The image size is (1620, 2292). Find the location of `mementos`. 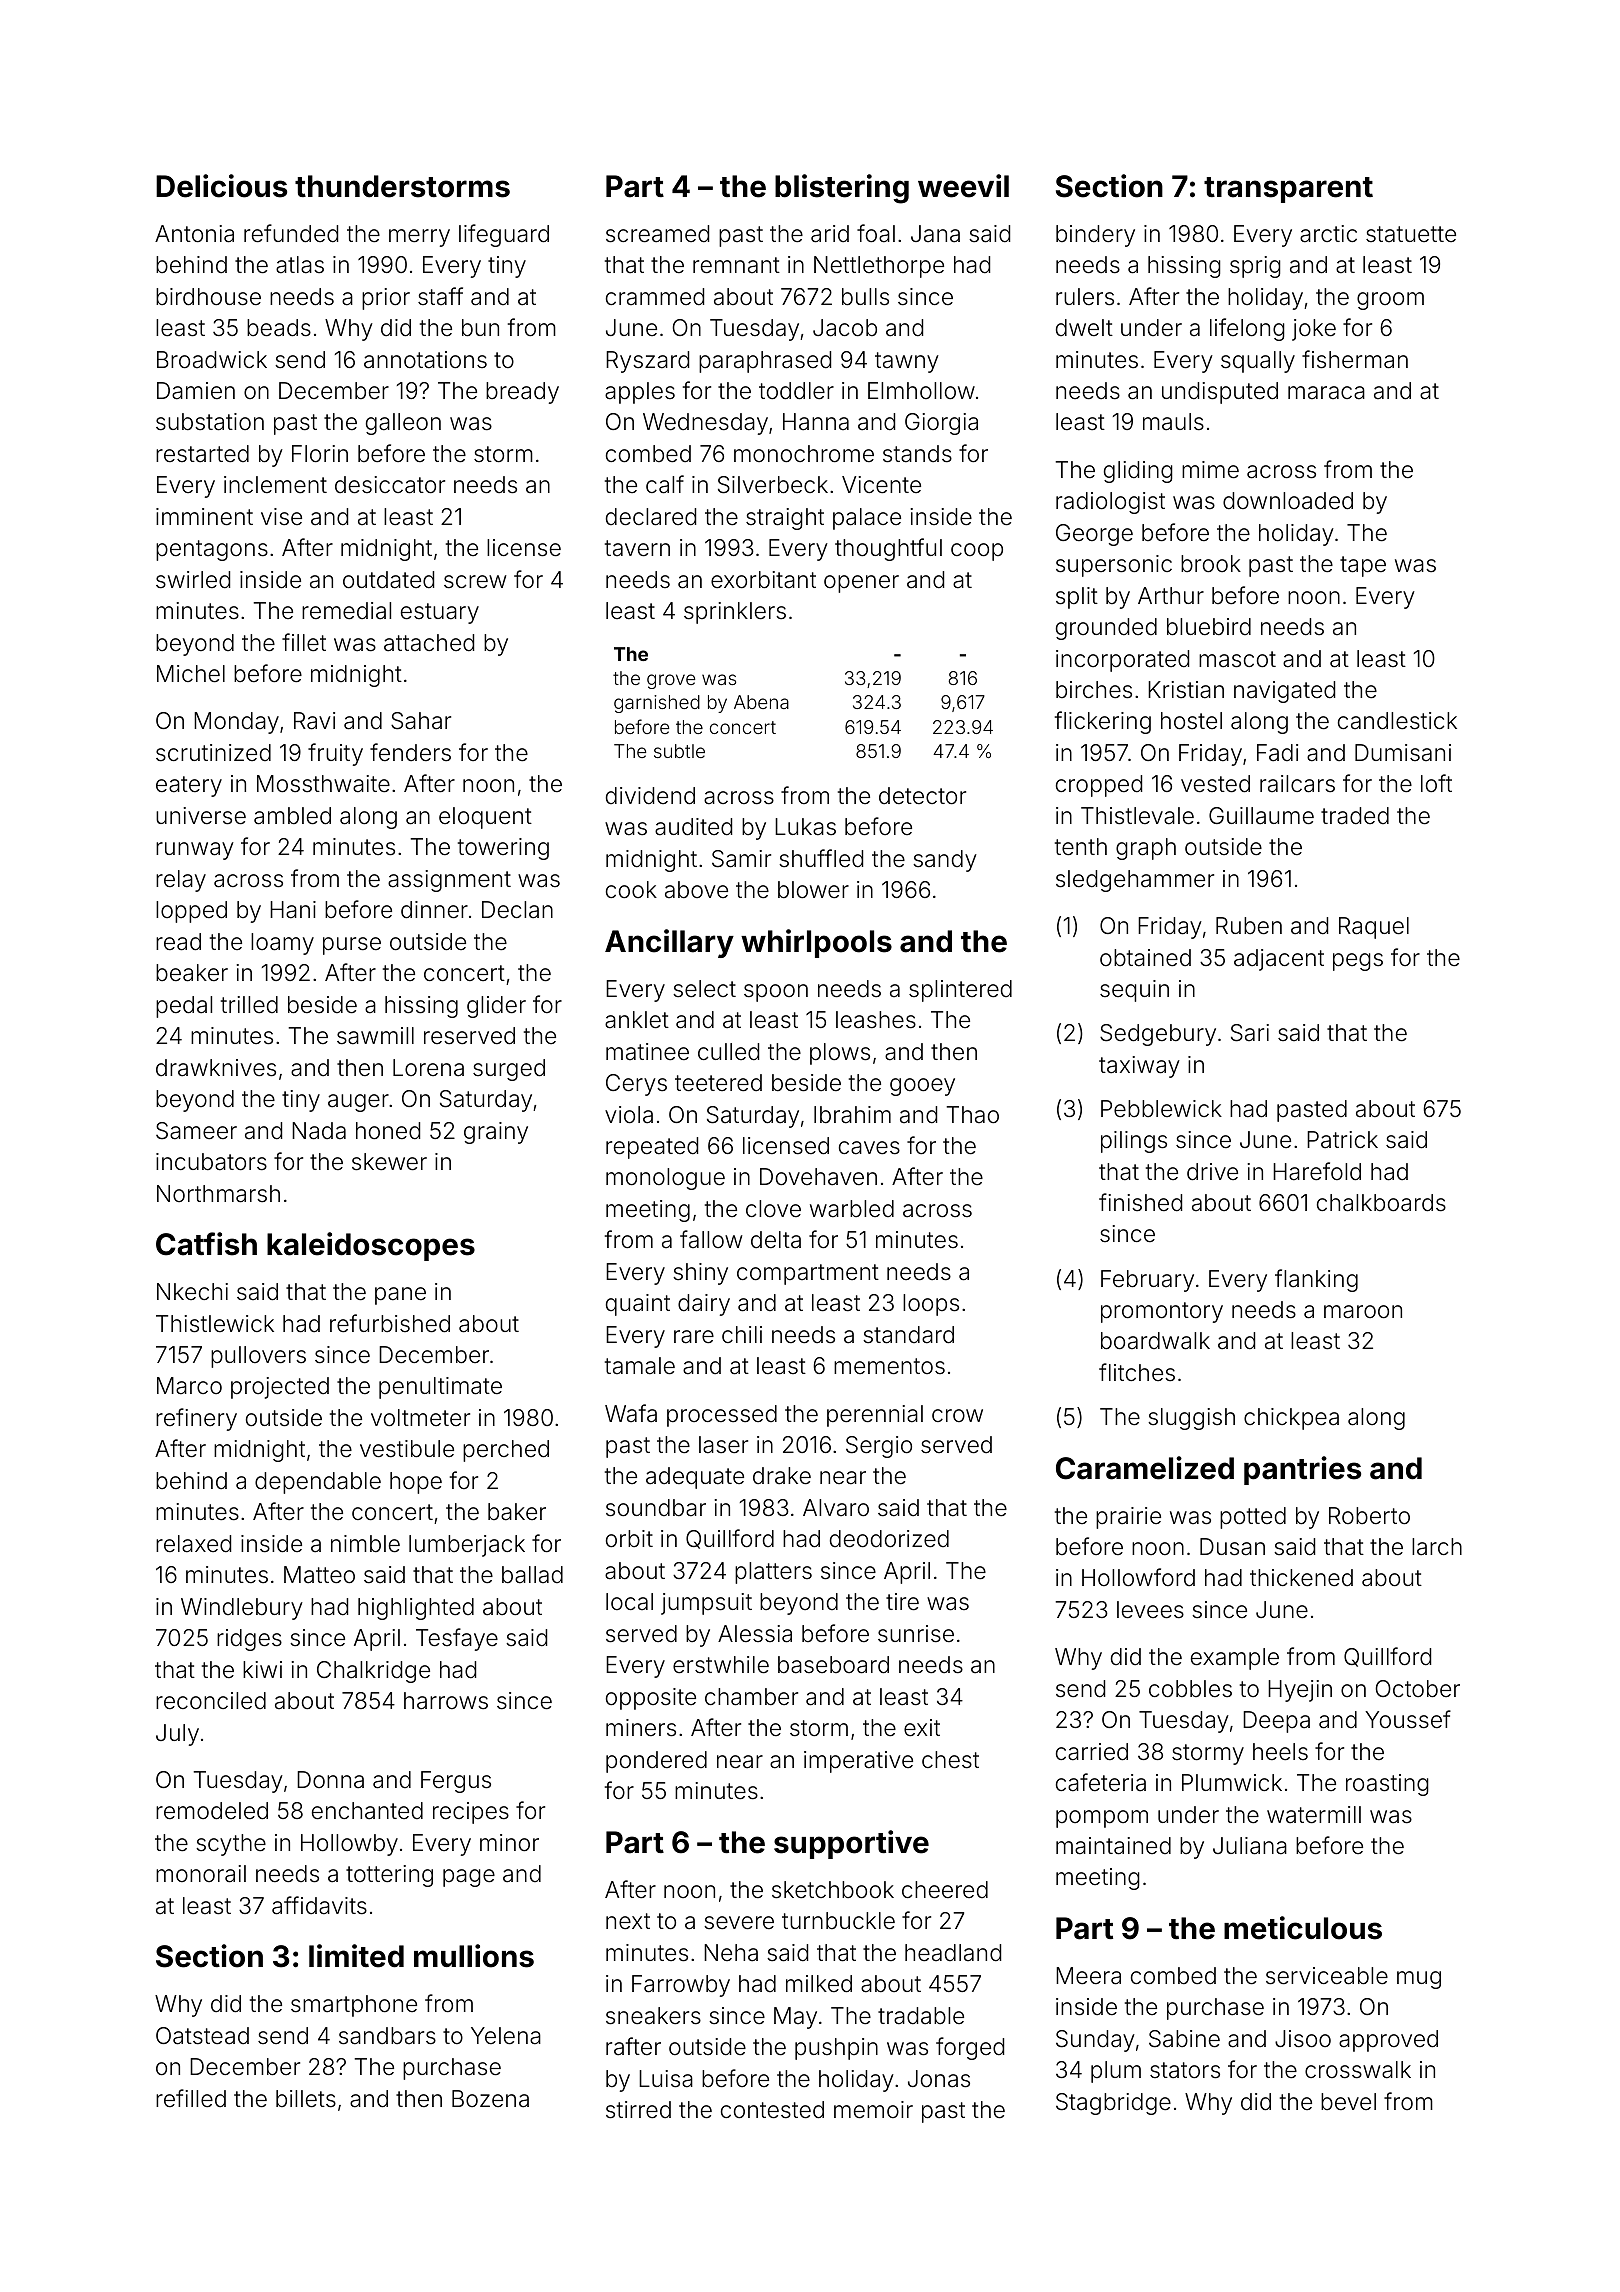

mementos is located at coordinates (889, 1366).
